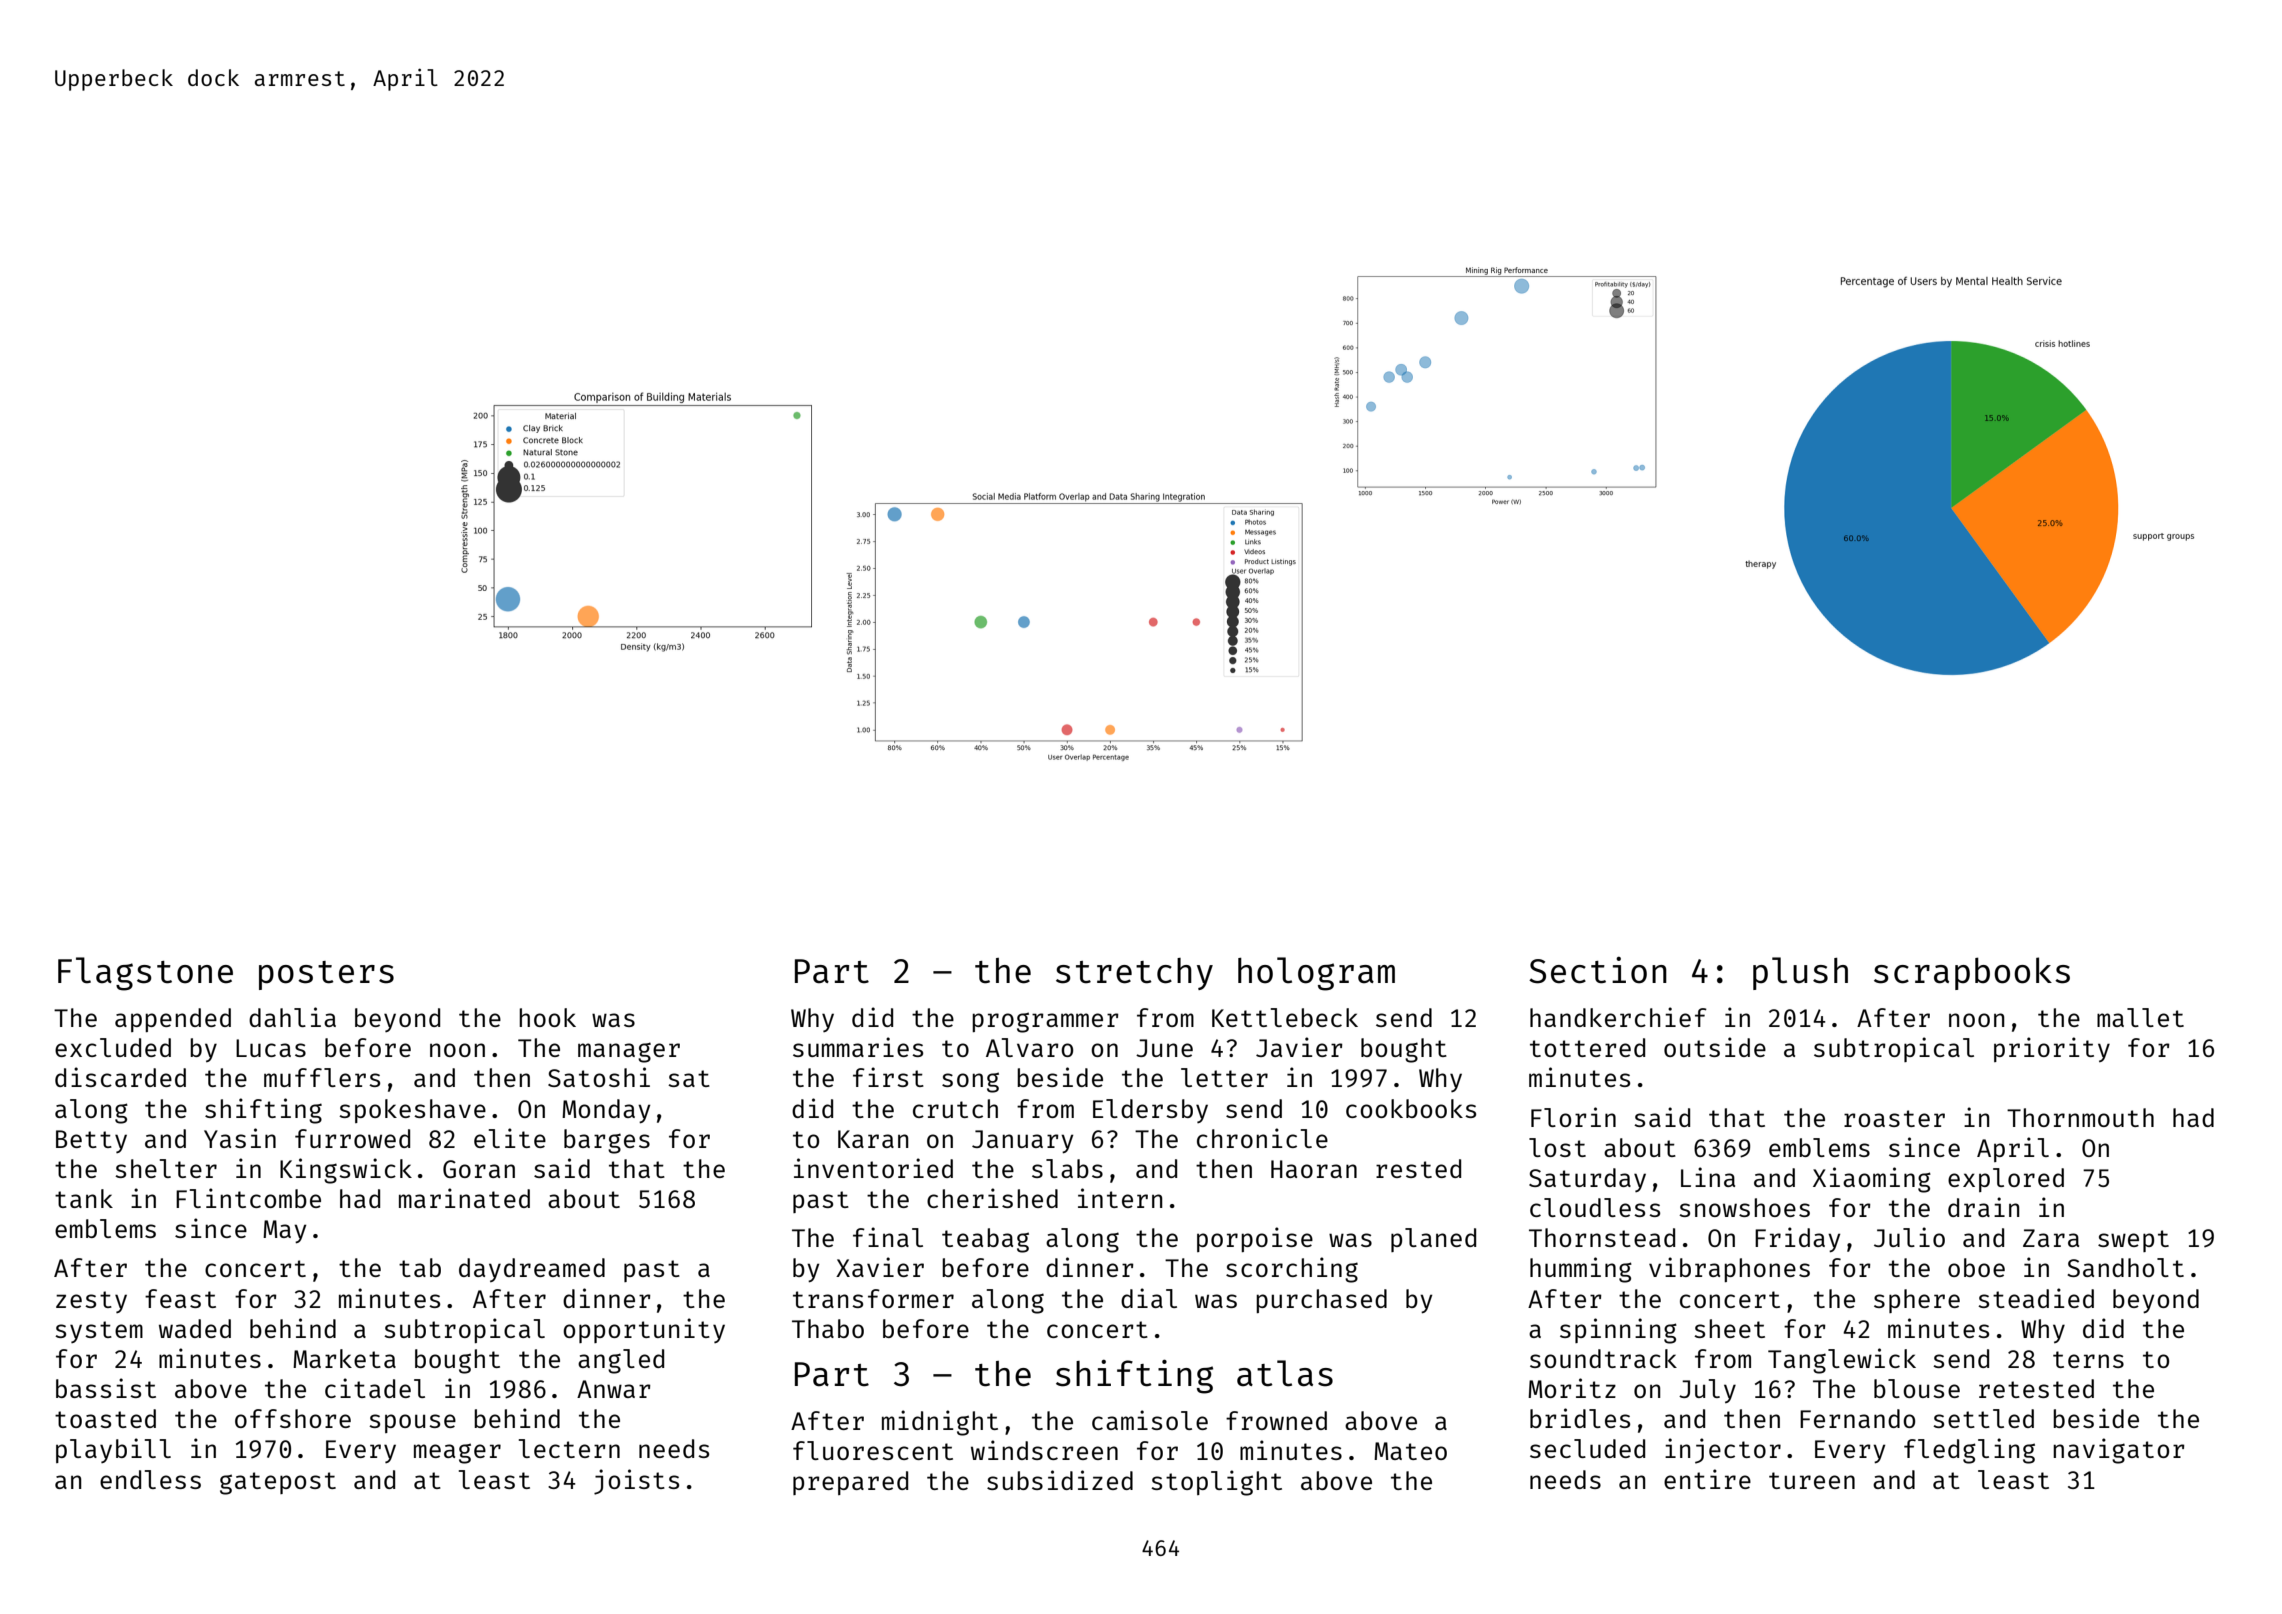 The width and height of the screenshot is (2282, 1614). What do you see at coordinates (1029, 1047) in the screenshot?
I see `Alvaro` at bounding box center [1029, 1047].
